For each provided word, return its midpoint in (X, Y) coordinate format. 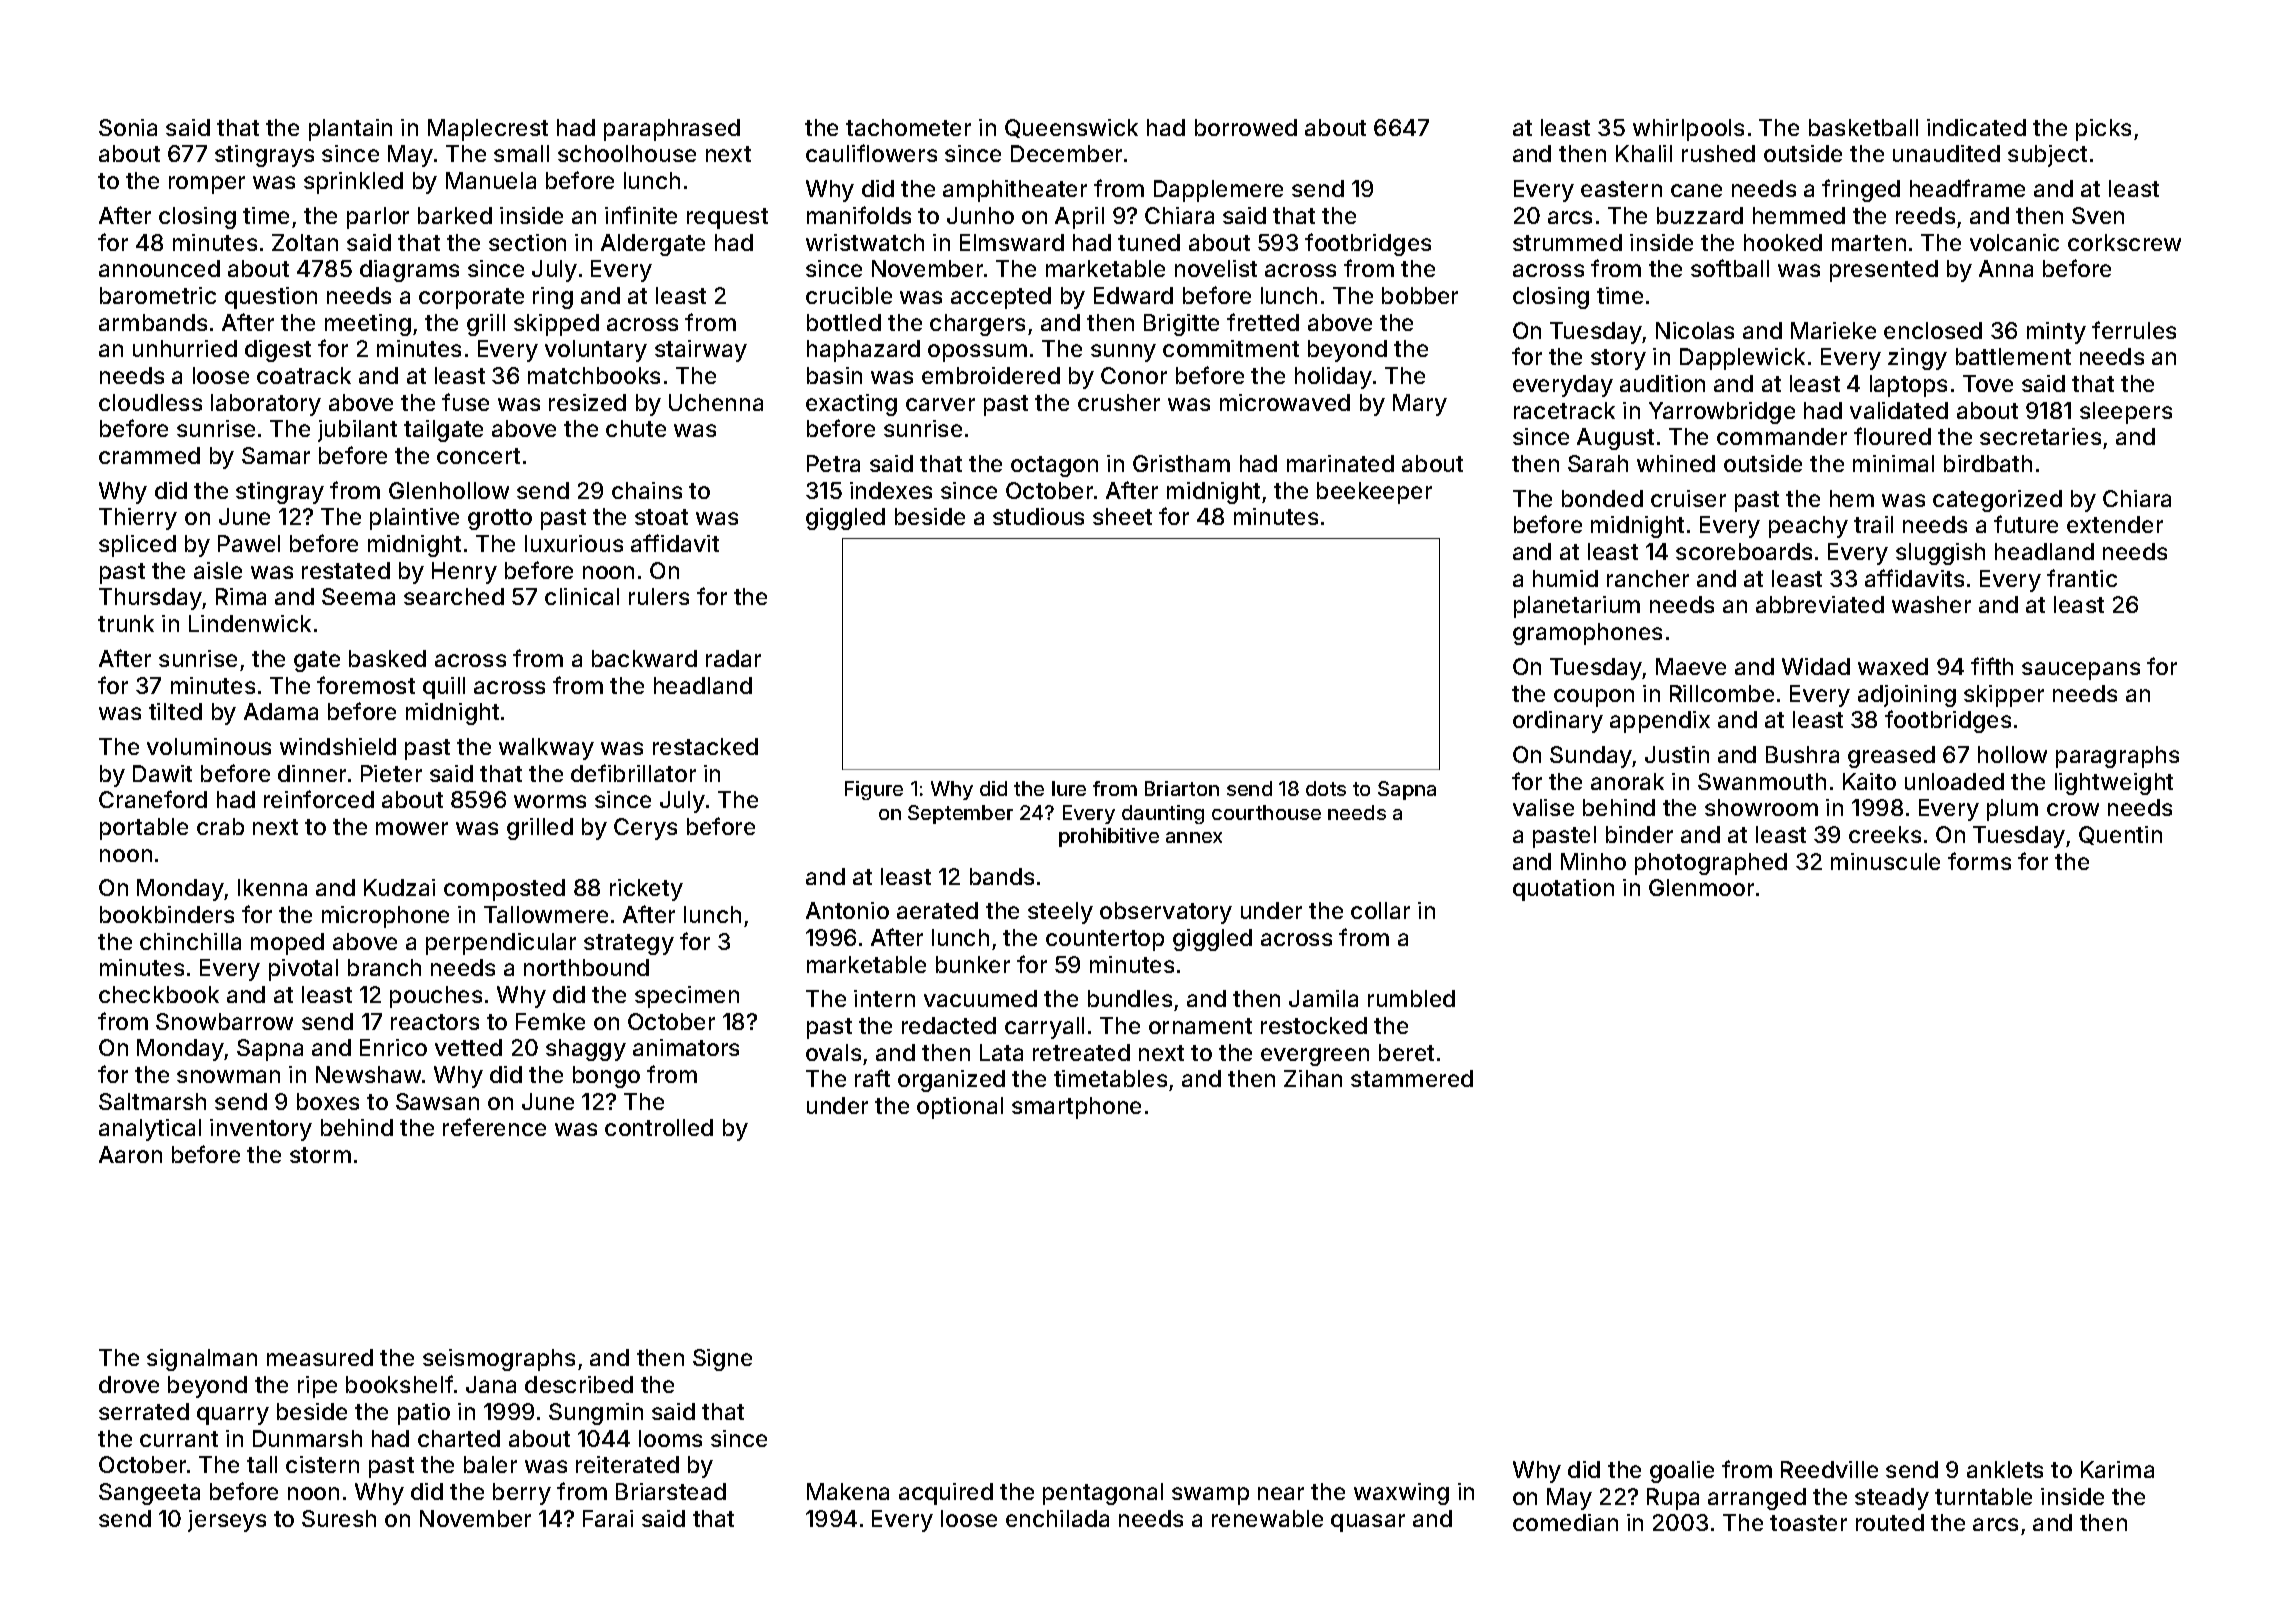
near (1281, 1493)
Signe (722, 1360)
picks (2103, 130)
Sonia (128, 127)
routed (1890, 1522)
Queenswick (1071, 128)
